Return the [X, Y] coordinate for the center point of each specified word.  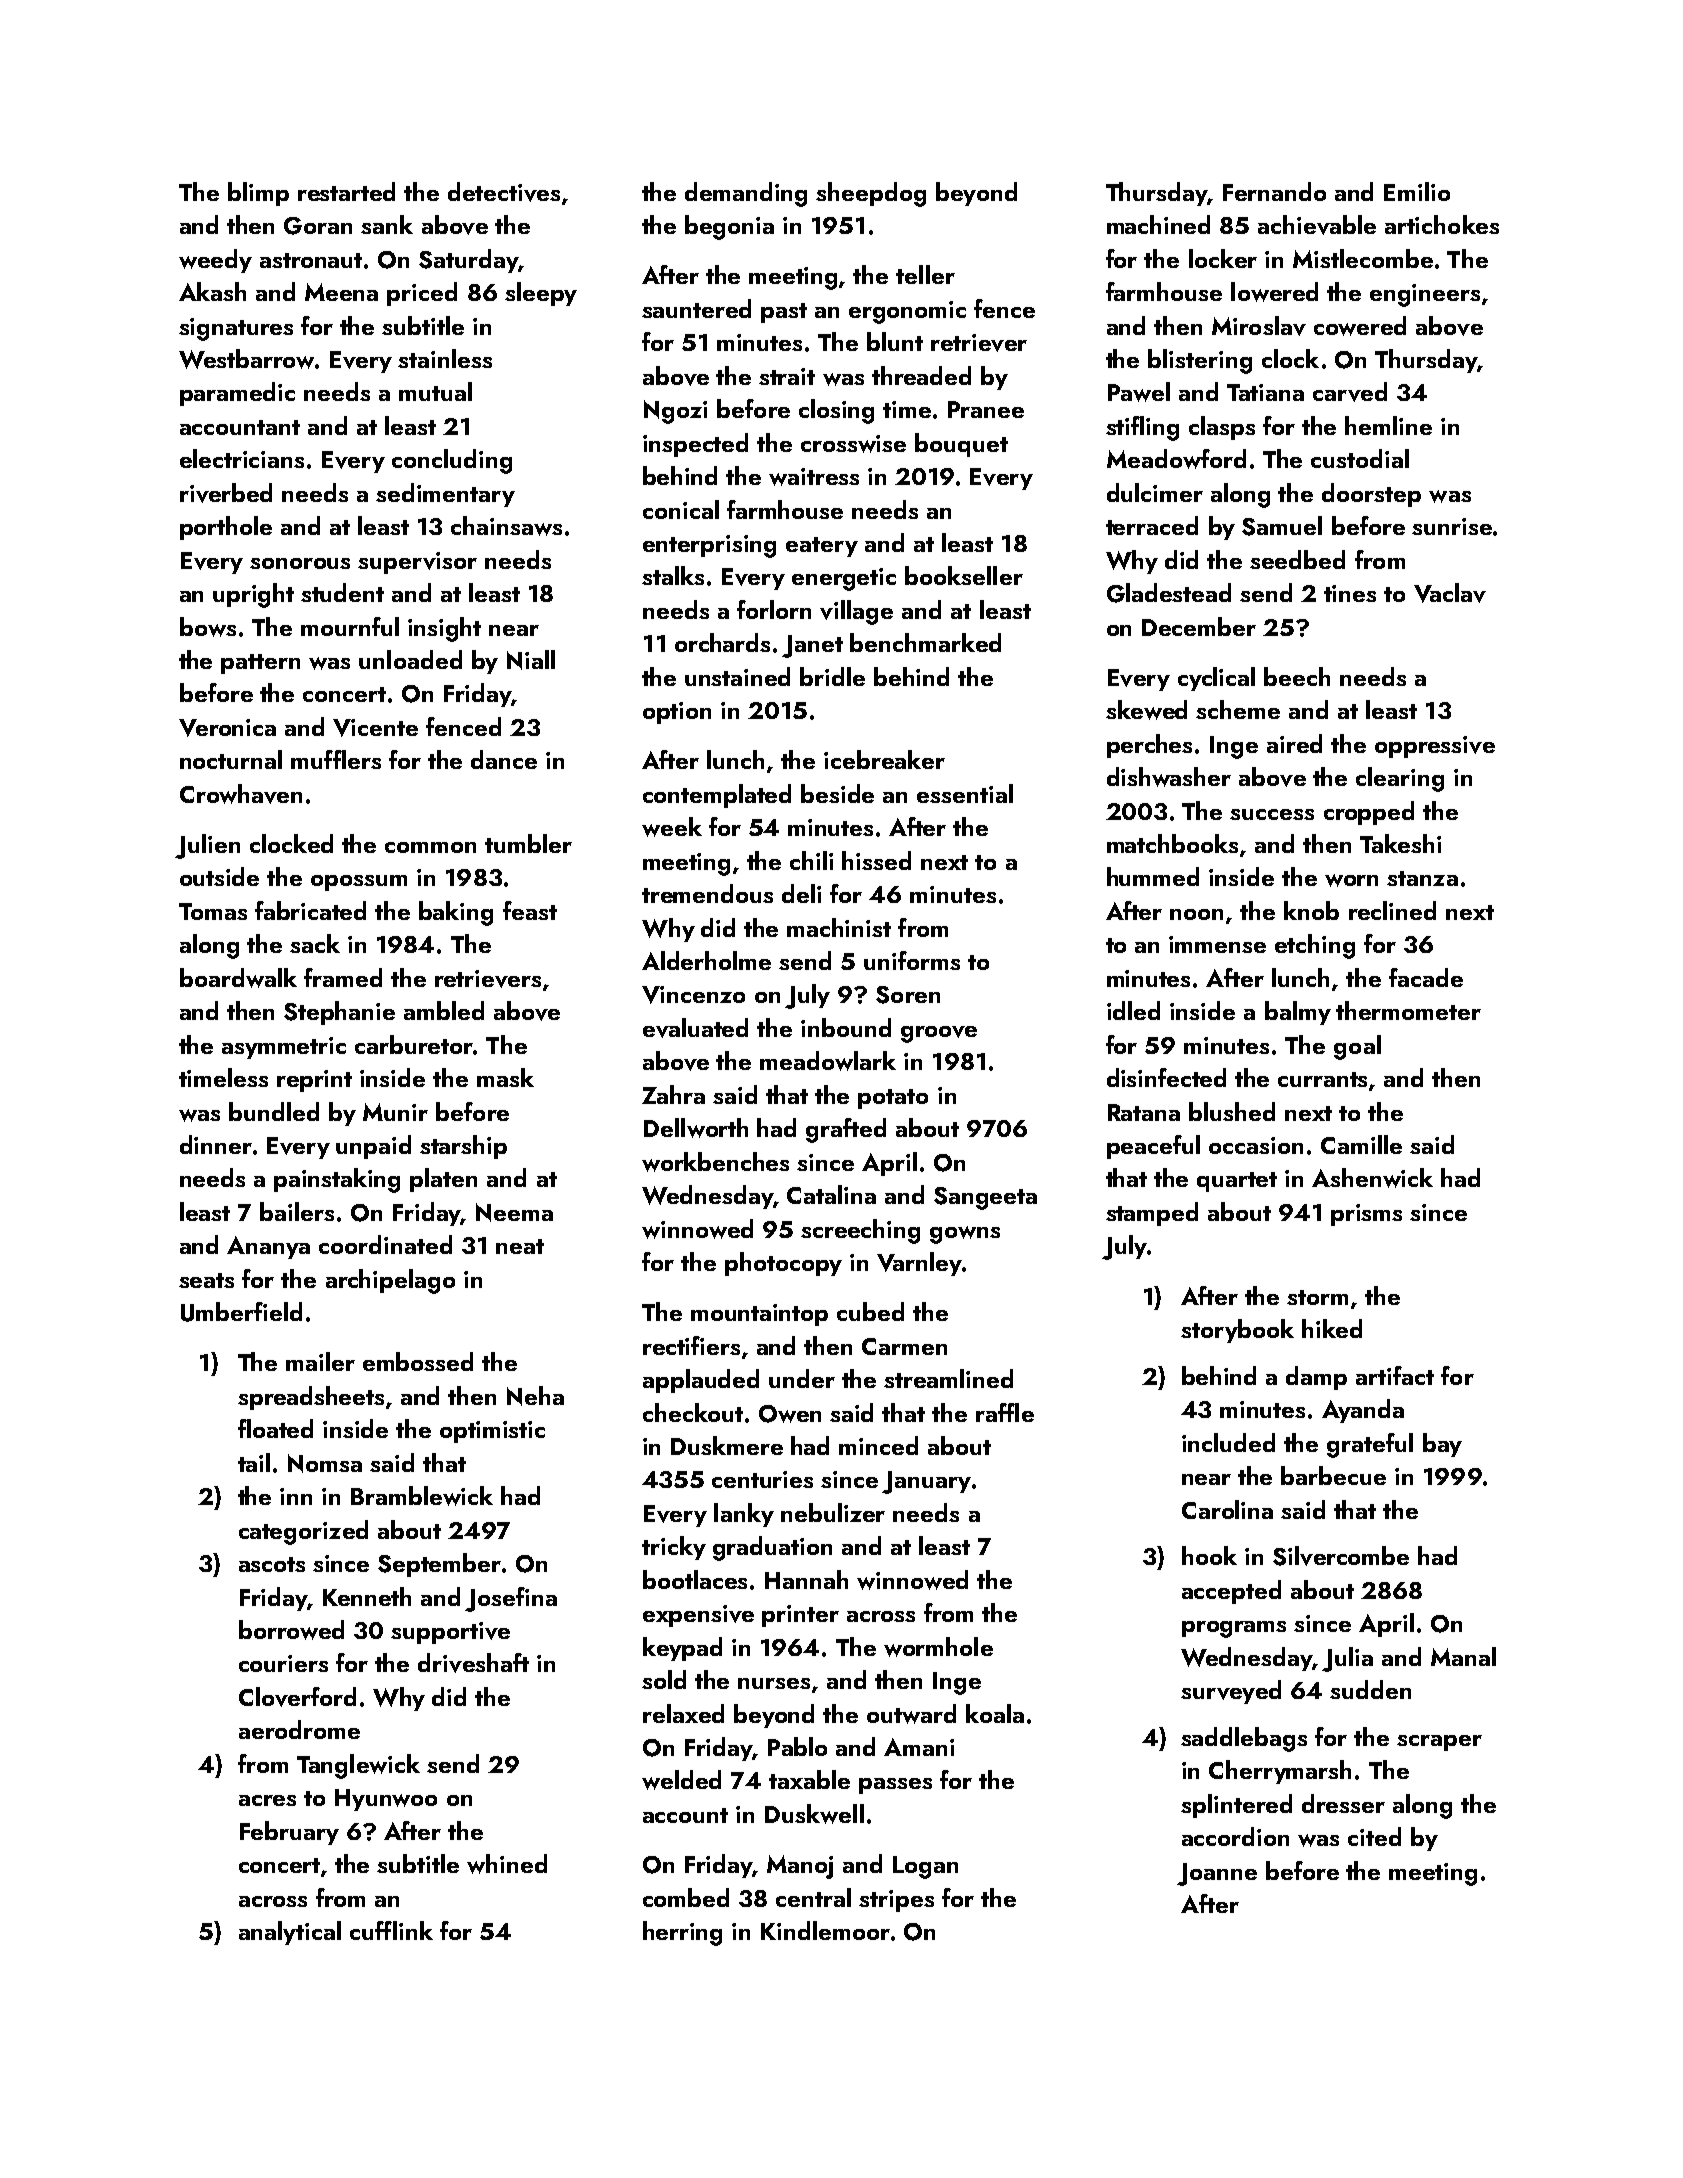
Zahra [673, 1094]
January [926, 1482]
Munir [395, 1112]
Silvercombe [1341, 1556]
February [289, 1833]
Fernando [1274, 191]
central [813, 1897]
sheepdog [871, 194]
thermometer [1408, 1010]
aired [1294, 743]
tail [254, 1462]
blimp [258, 194]
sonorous [300, 563]
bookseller [964, 575]
